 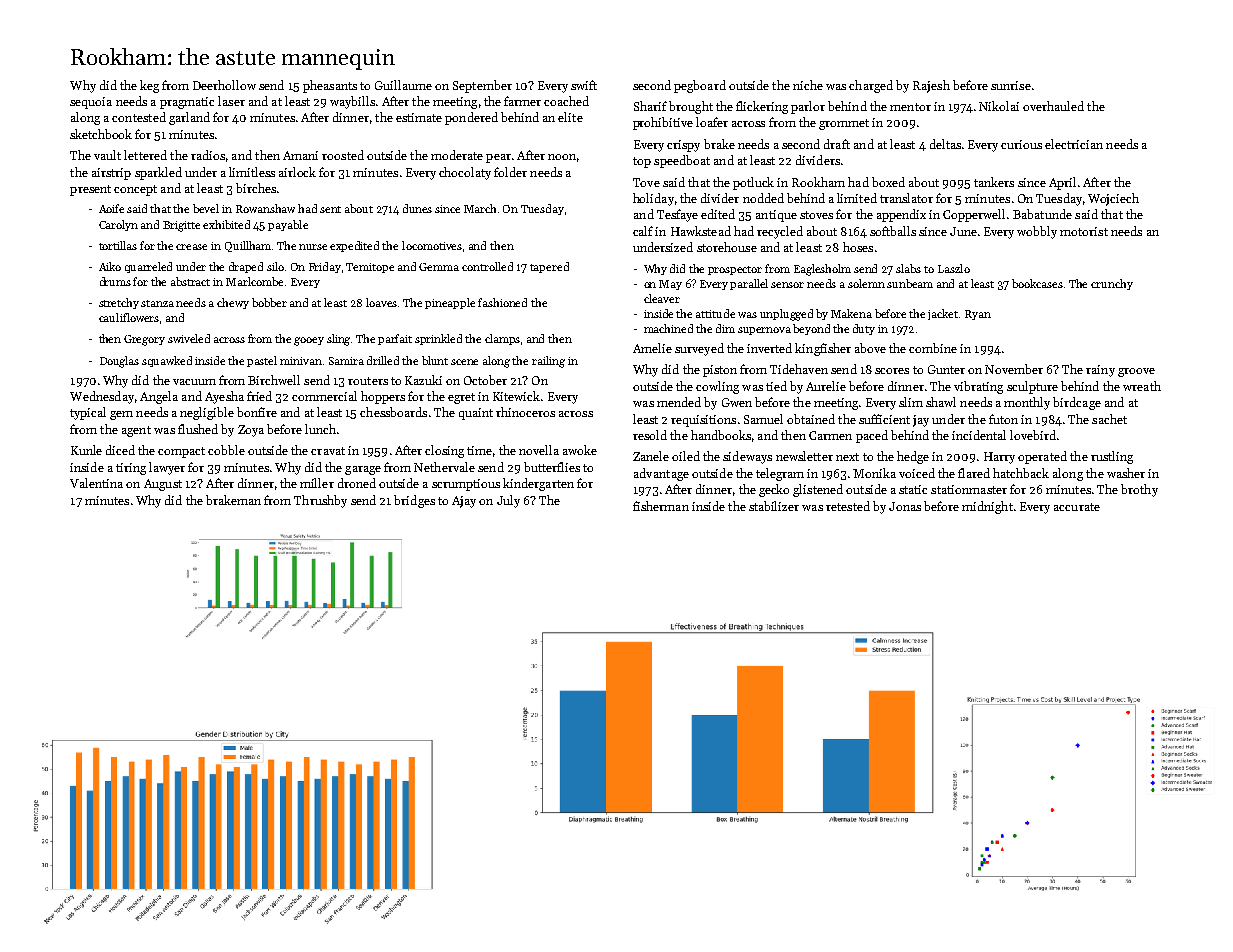 What do you see at coordinates (643, 231) in the screenshot?
I see `calf` at bounding box center [643, 231].
